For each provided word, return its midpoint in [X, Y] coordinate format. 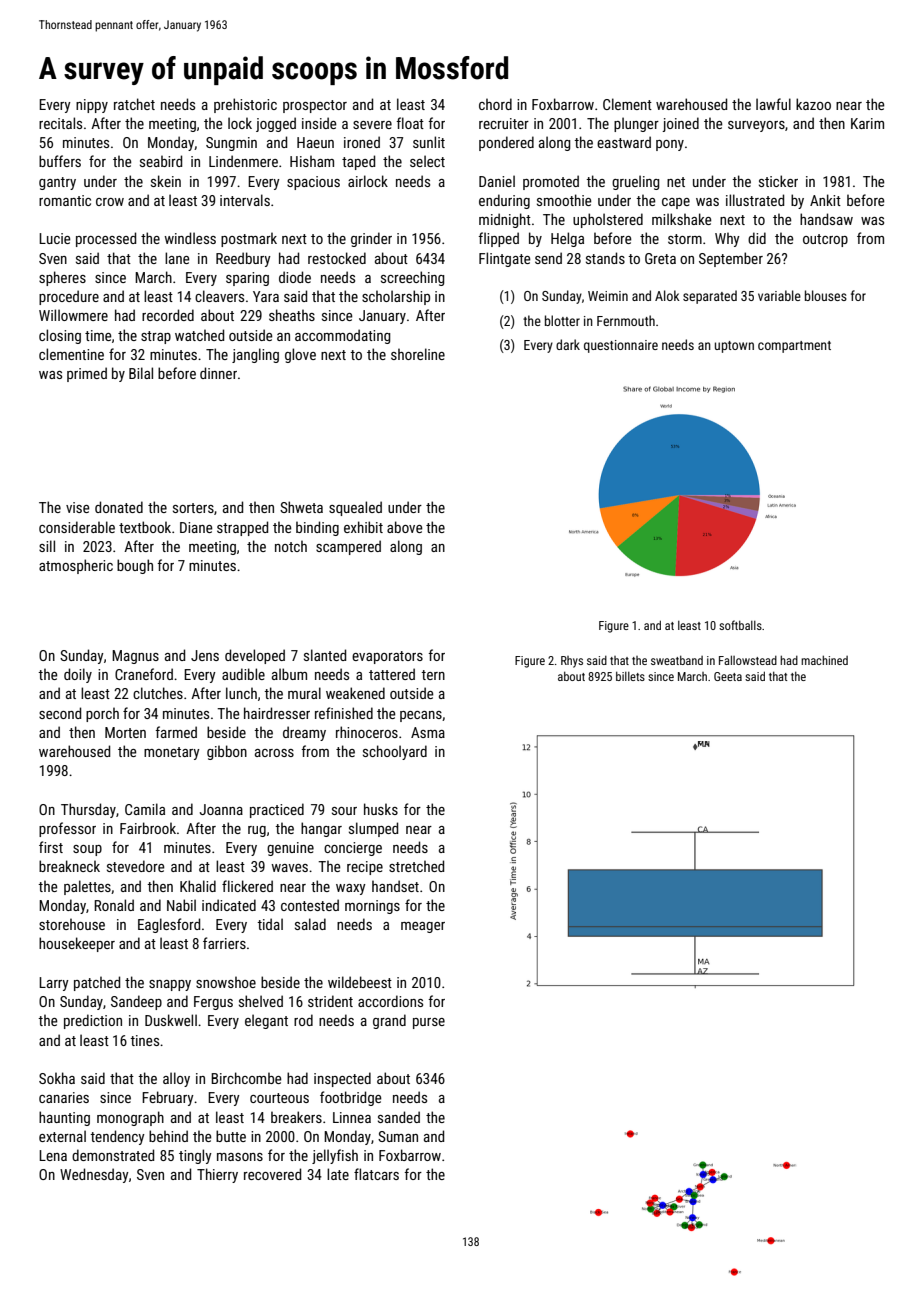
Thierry [217, 1175]
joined [680, 124]
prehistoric [245, 105]
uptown [734, 347]
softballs [740, 625]
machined [824, 660]
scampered [348, 547]
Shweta [301, 507]
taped [358, 162]
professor [67, 829]
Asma [428, 732]
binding [317, 528]
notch [291, 546]
